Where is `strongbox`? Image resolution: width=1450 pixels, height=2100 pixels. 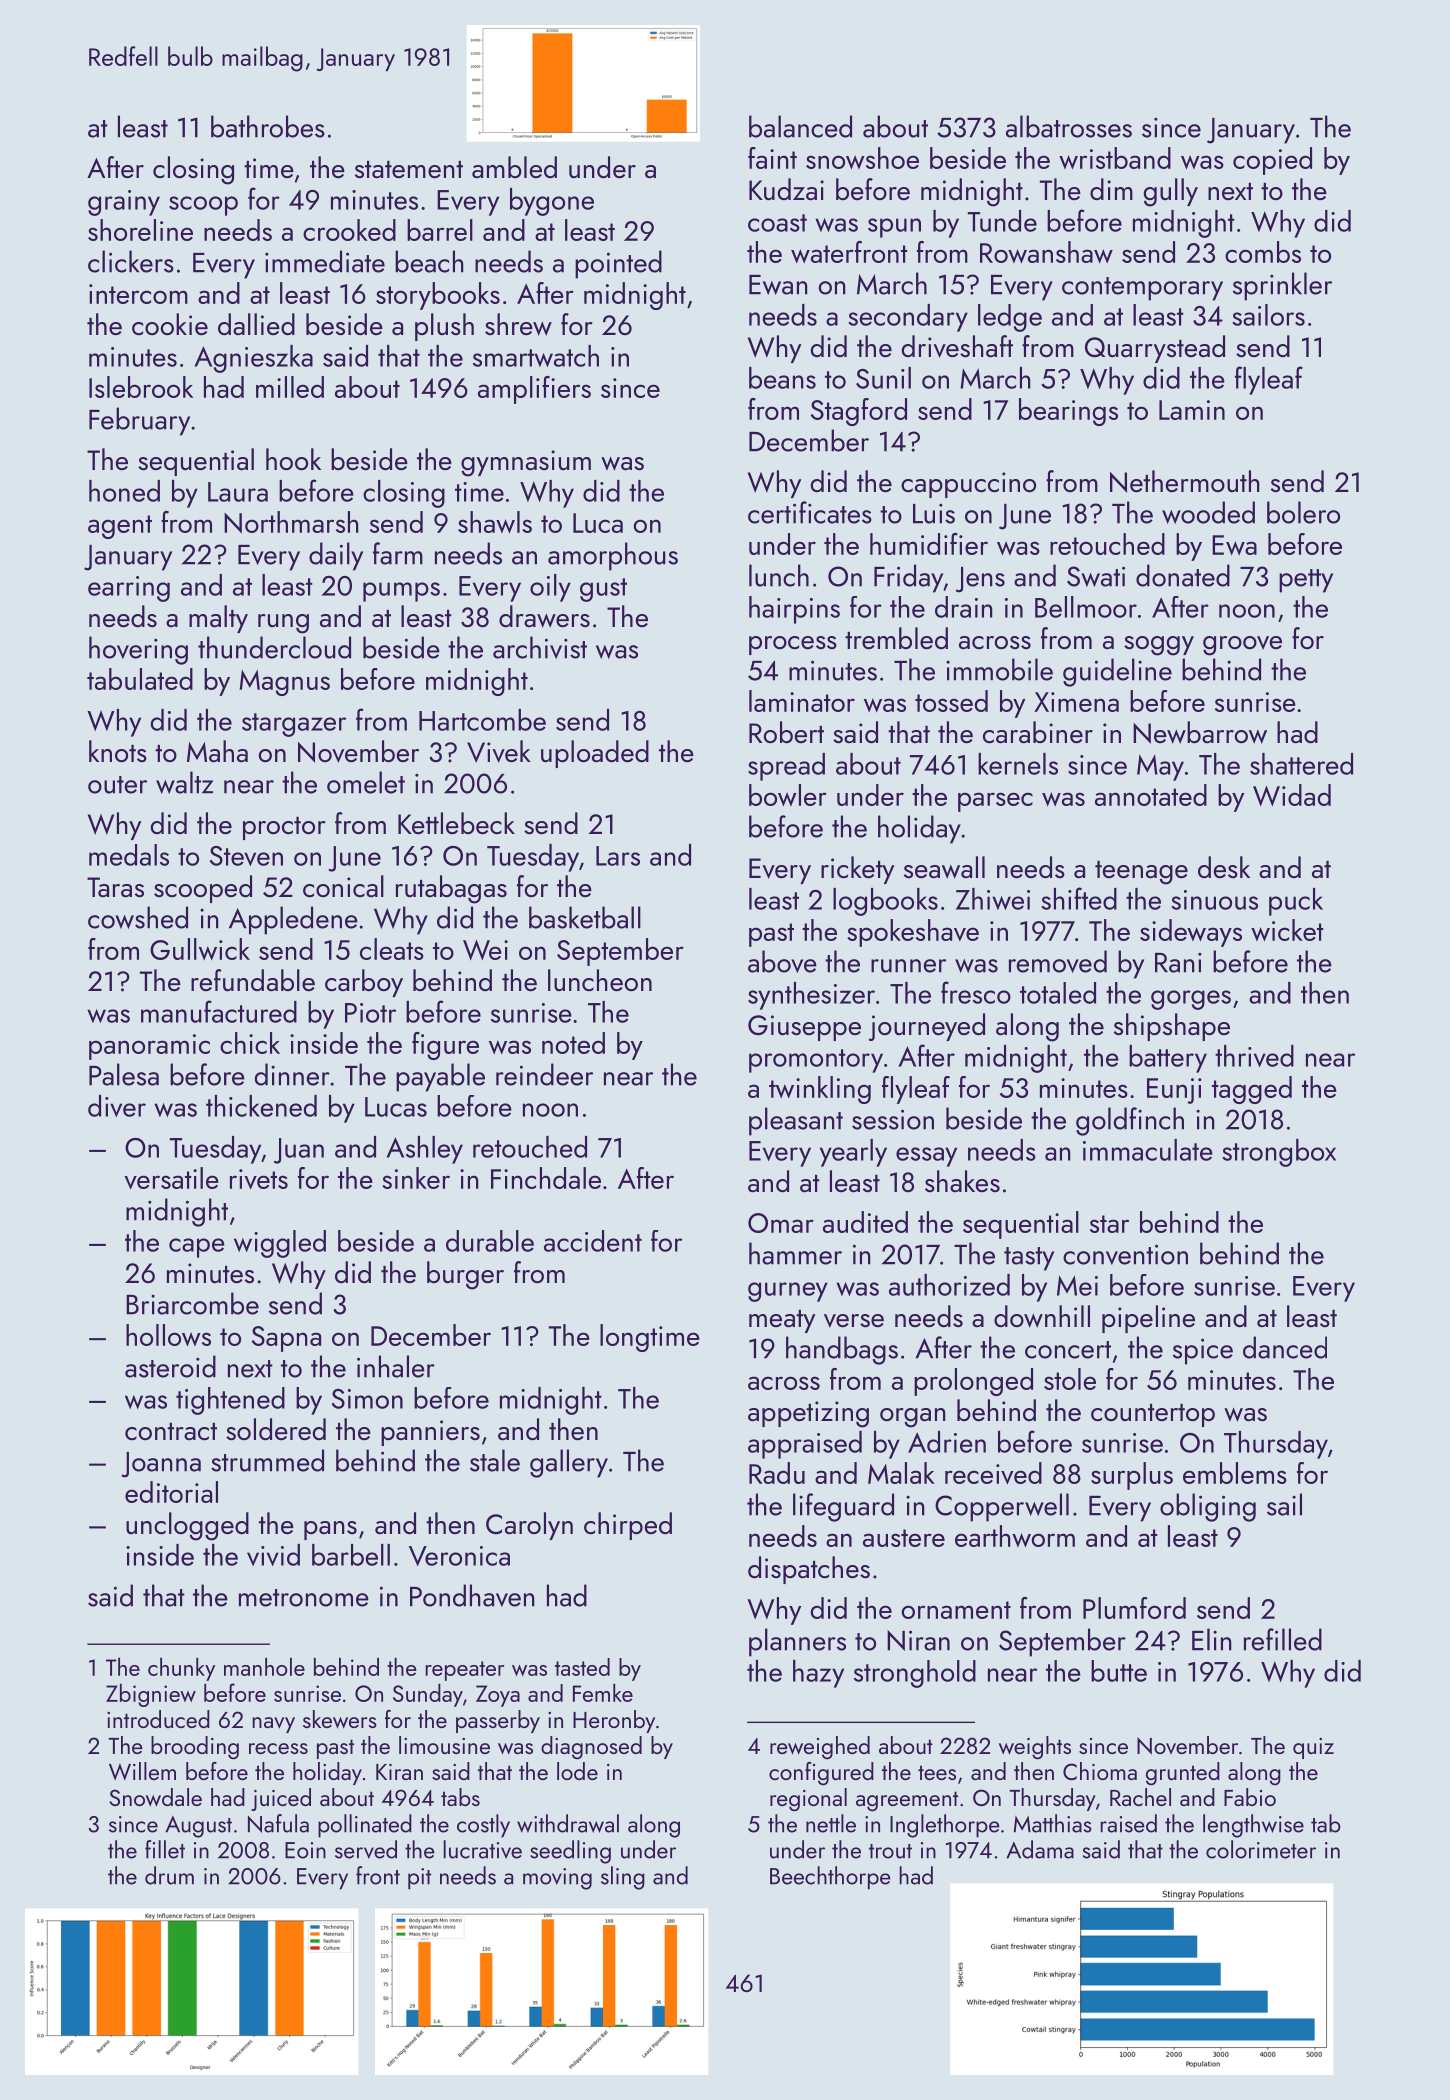
strongbox is located at coordinates (1279, 1153).
